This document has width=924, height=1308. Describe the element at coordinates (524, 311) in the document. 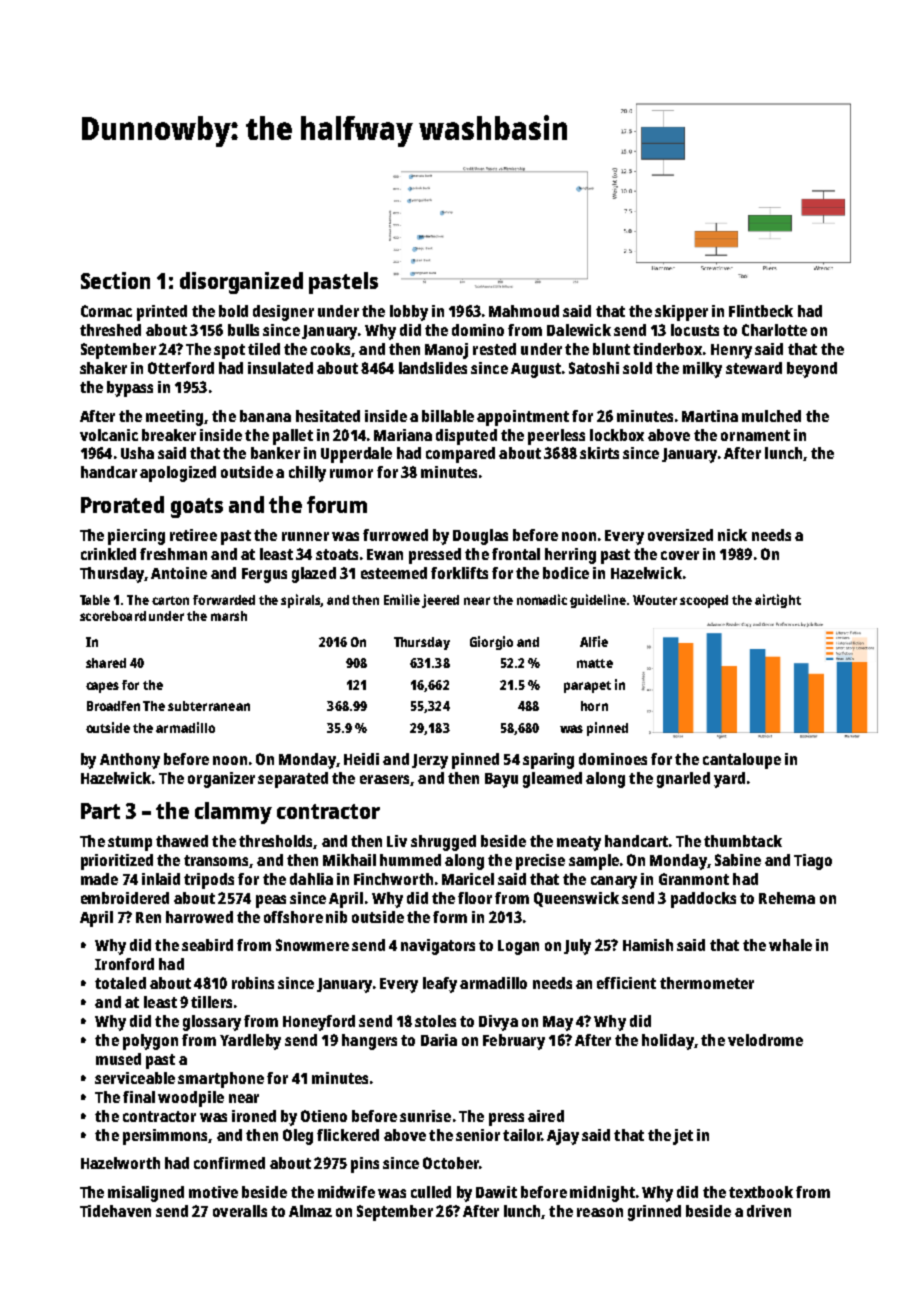

I see `Mahmoud` at that location.
